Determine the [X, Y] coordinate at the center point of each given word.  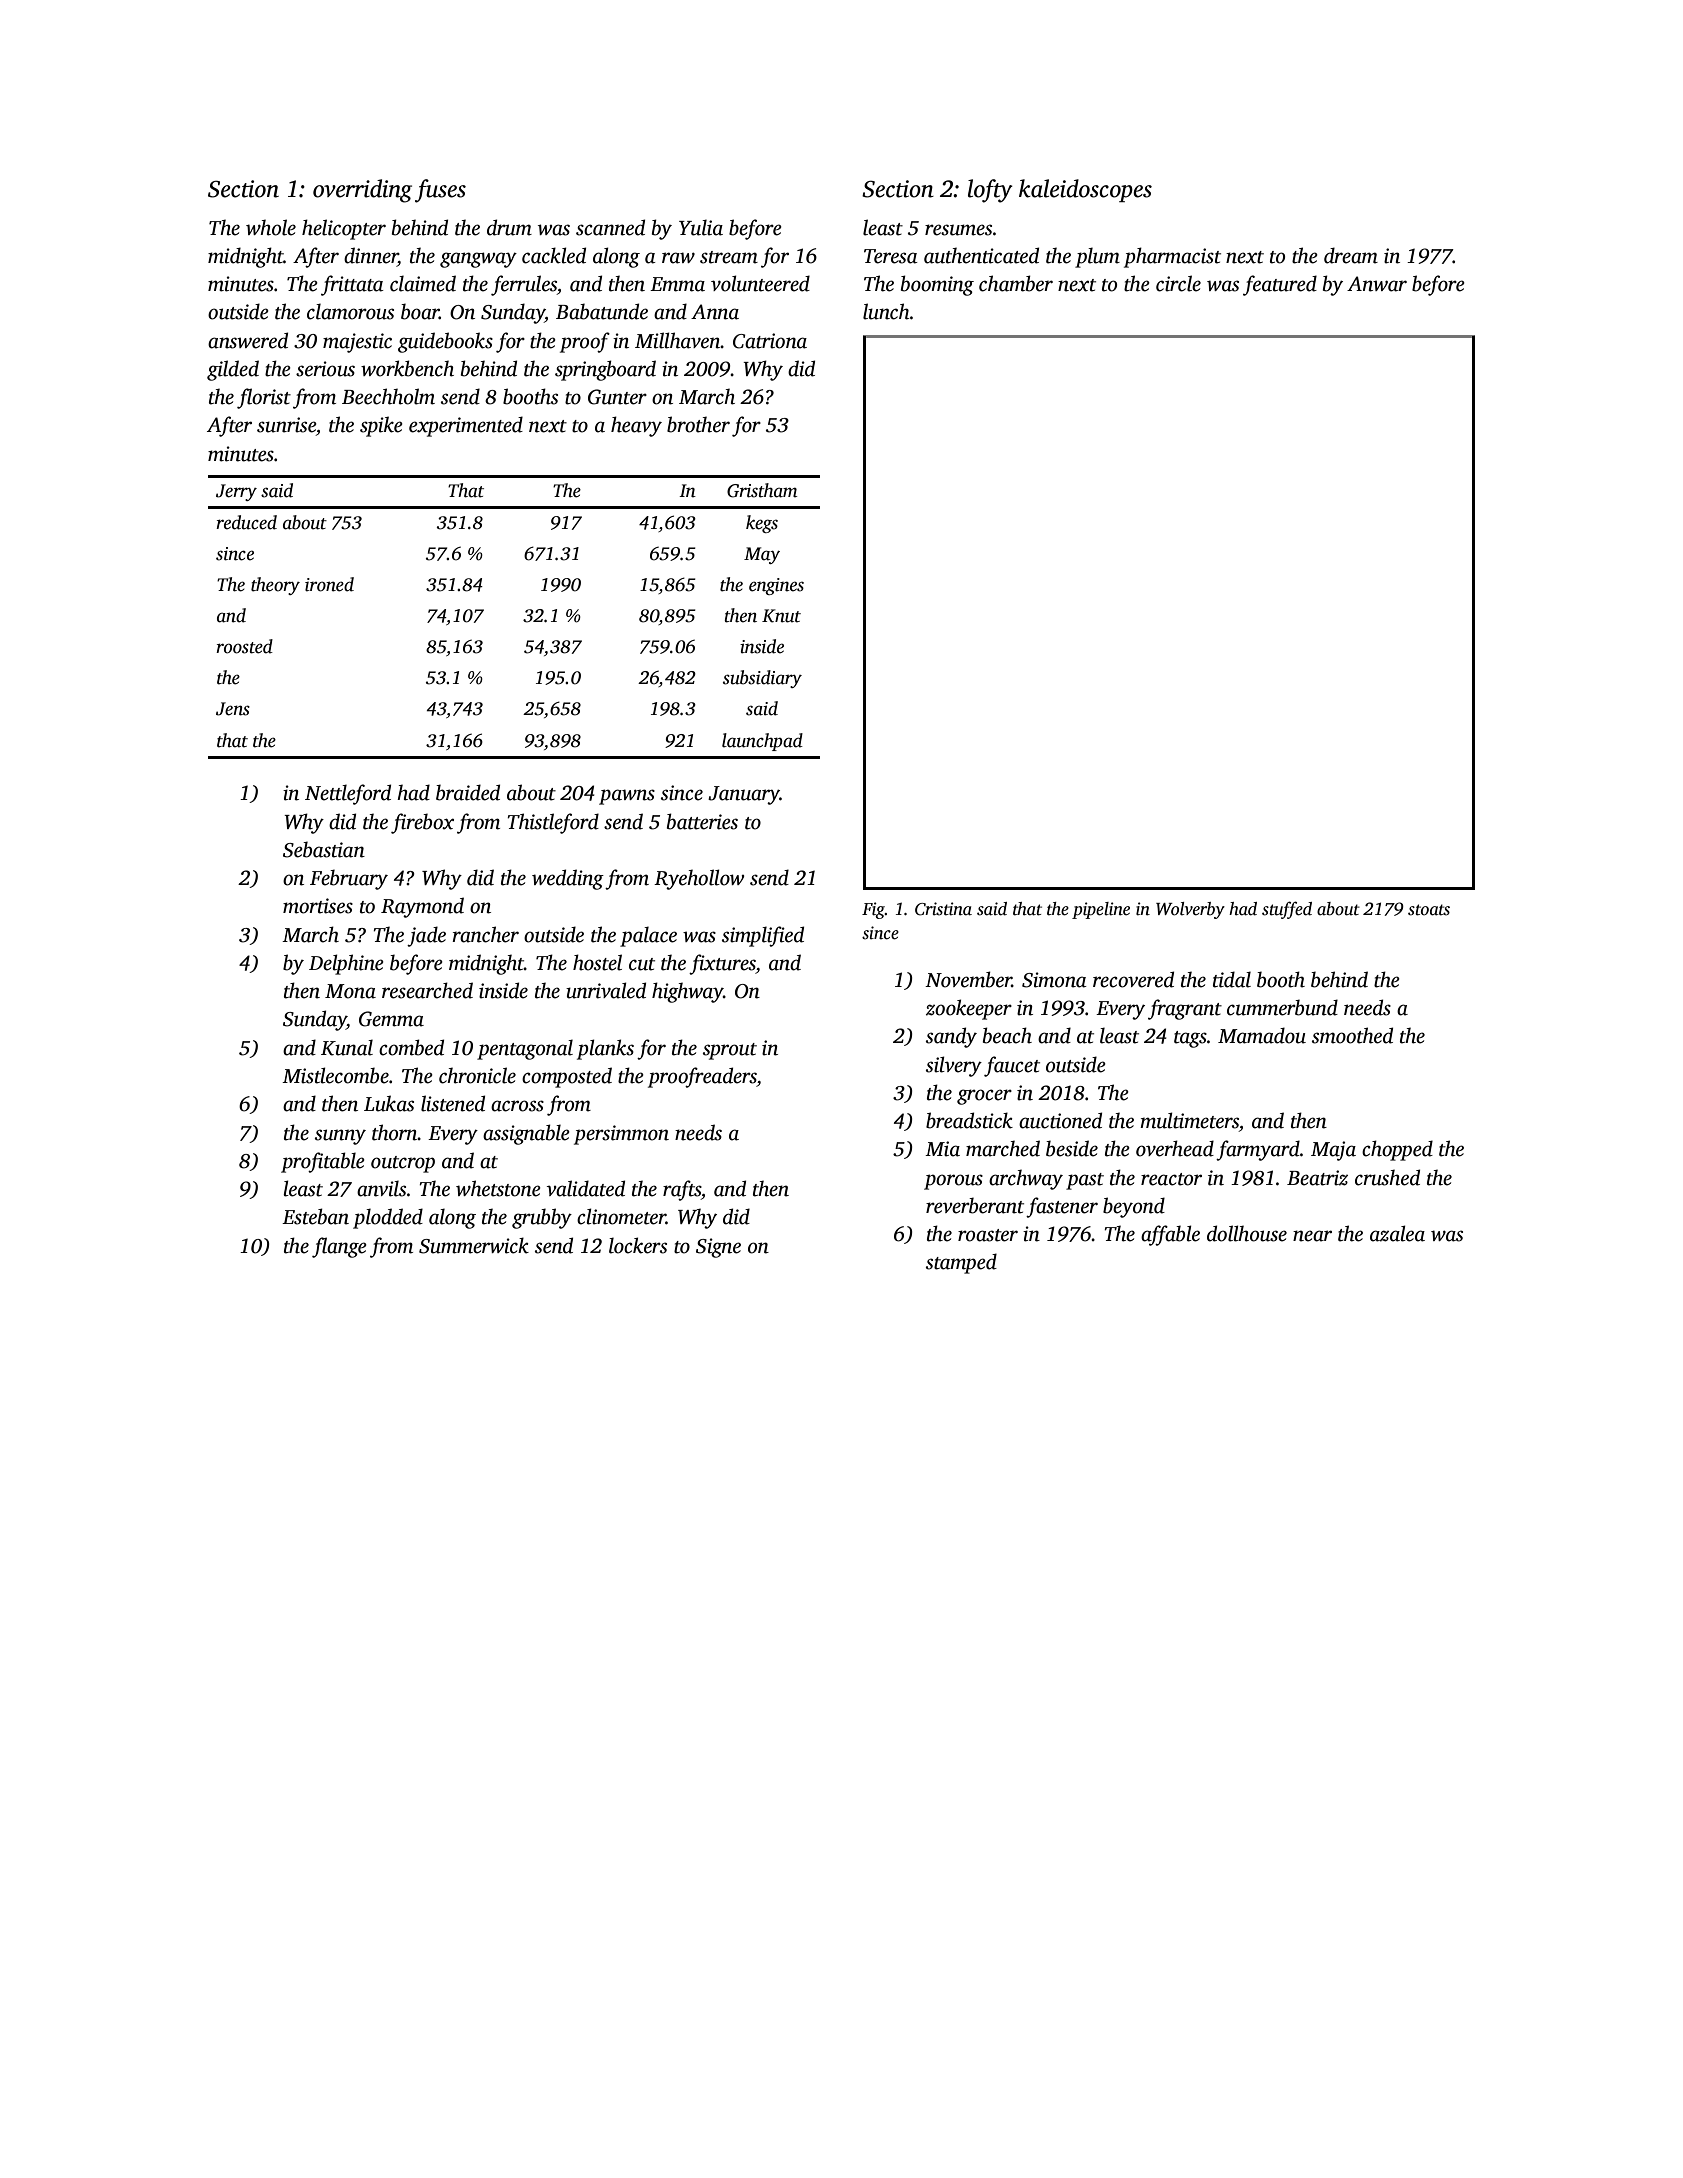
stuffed [1287, 910]
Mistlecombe [335, 1075]
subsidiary [762, 679]
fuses [440, 191]
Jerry [236, 492]
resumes [958, 230]
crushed [1387, 1177]
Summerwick [474, 1245]
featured [1280, 285]
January [744, 795]
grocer [984, 1097]
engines [776, 586]
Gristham [762, 490]
